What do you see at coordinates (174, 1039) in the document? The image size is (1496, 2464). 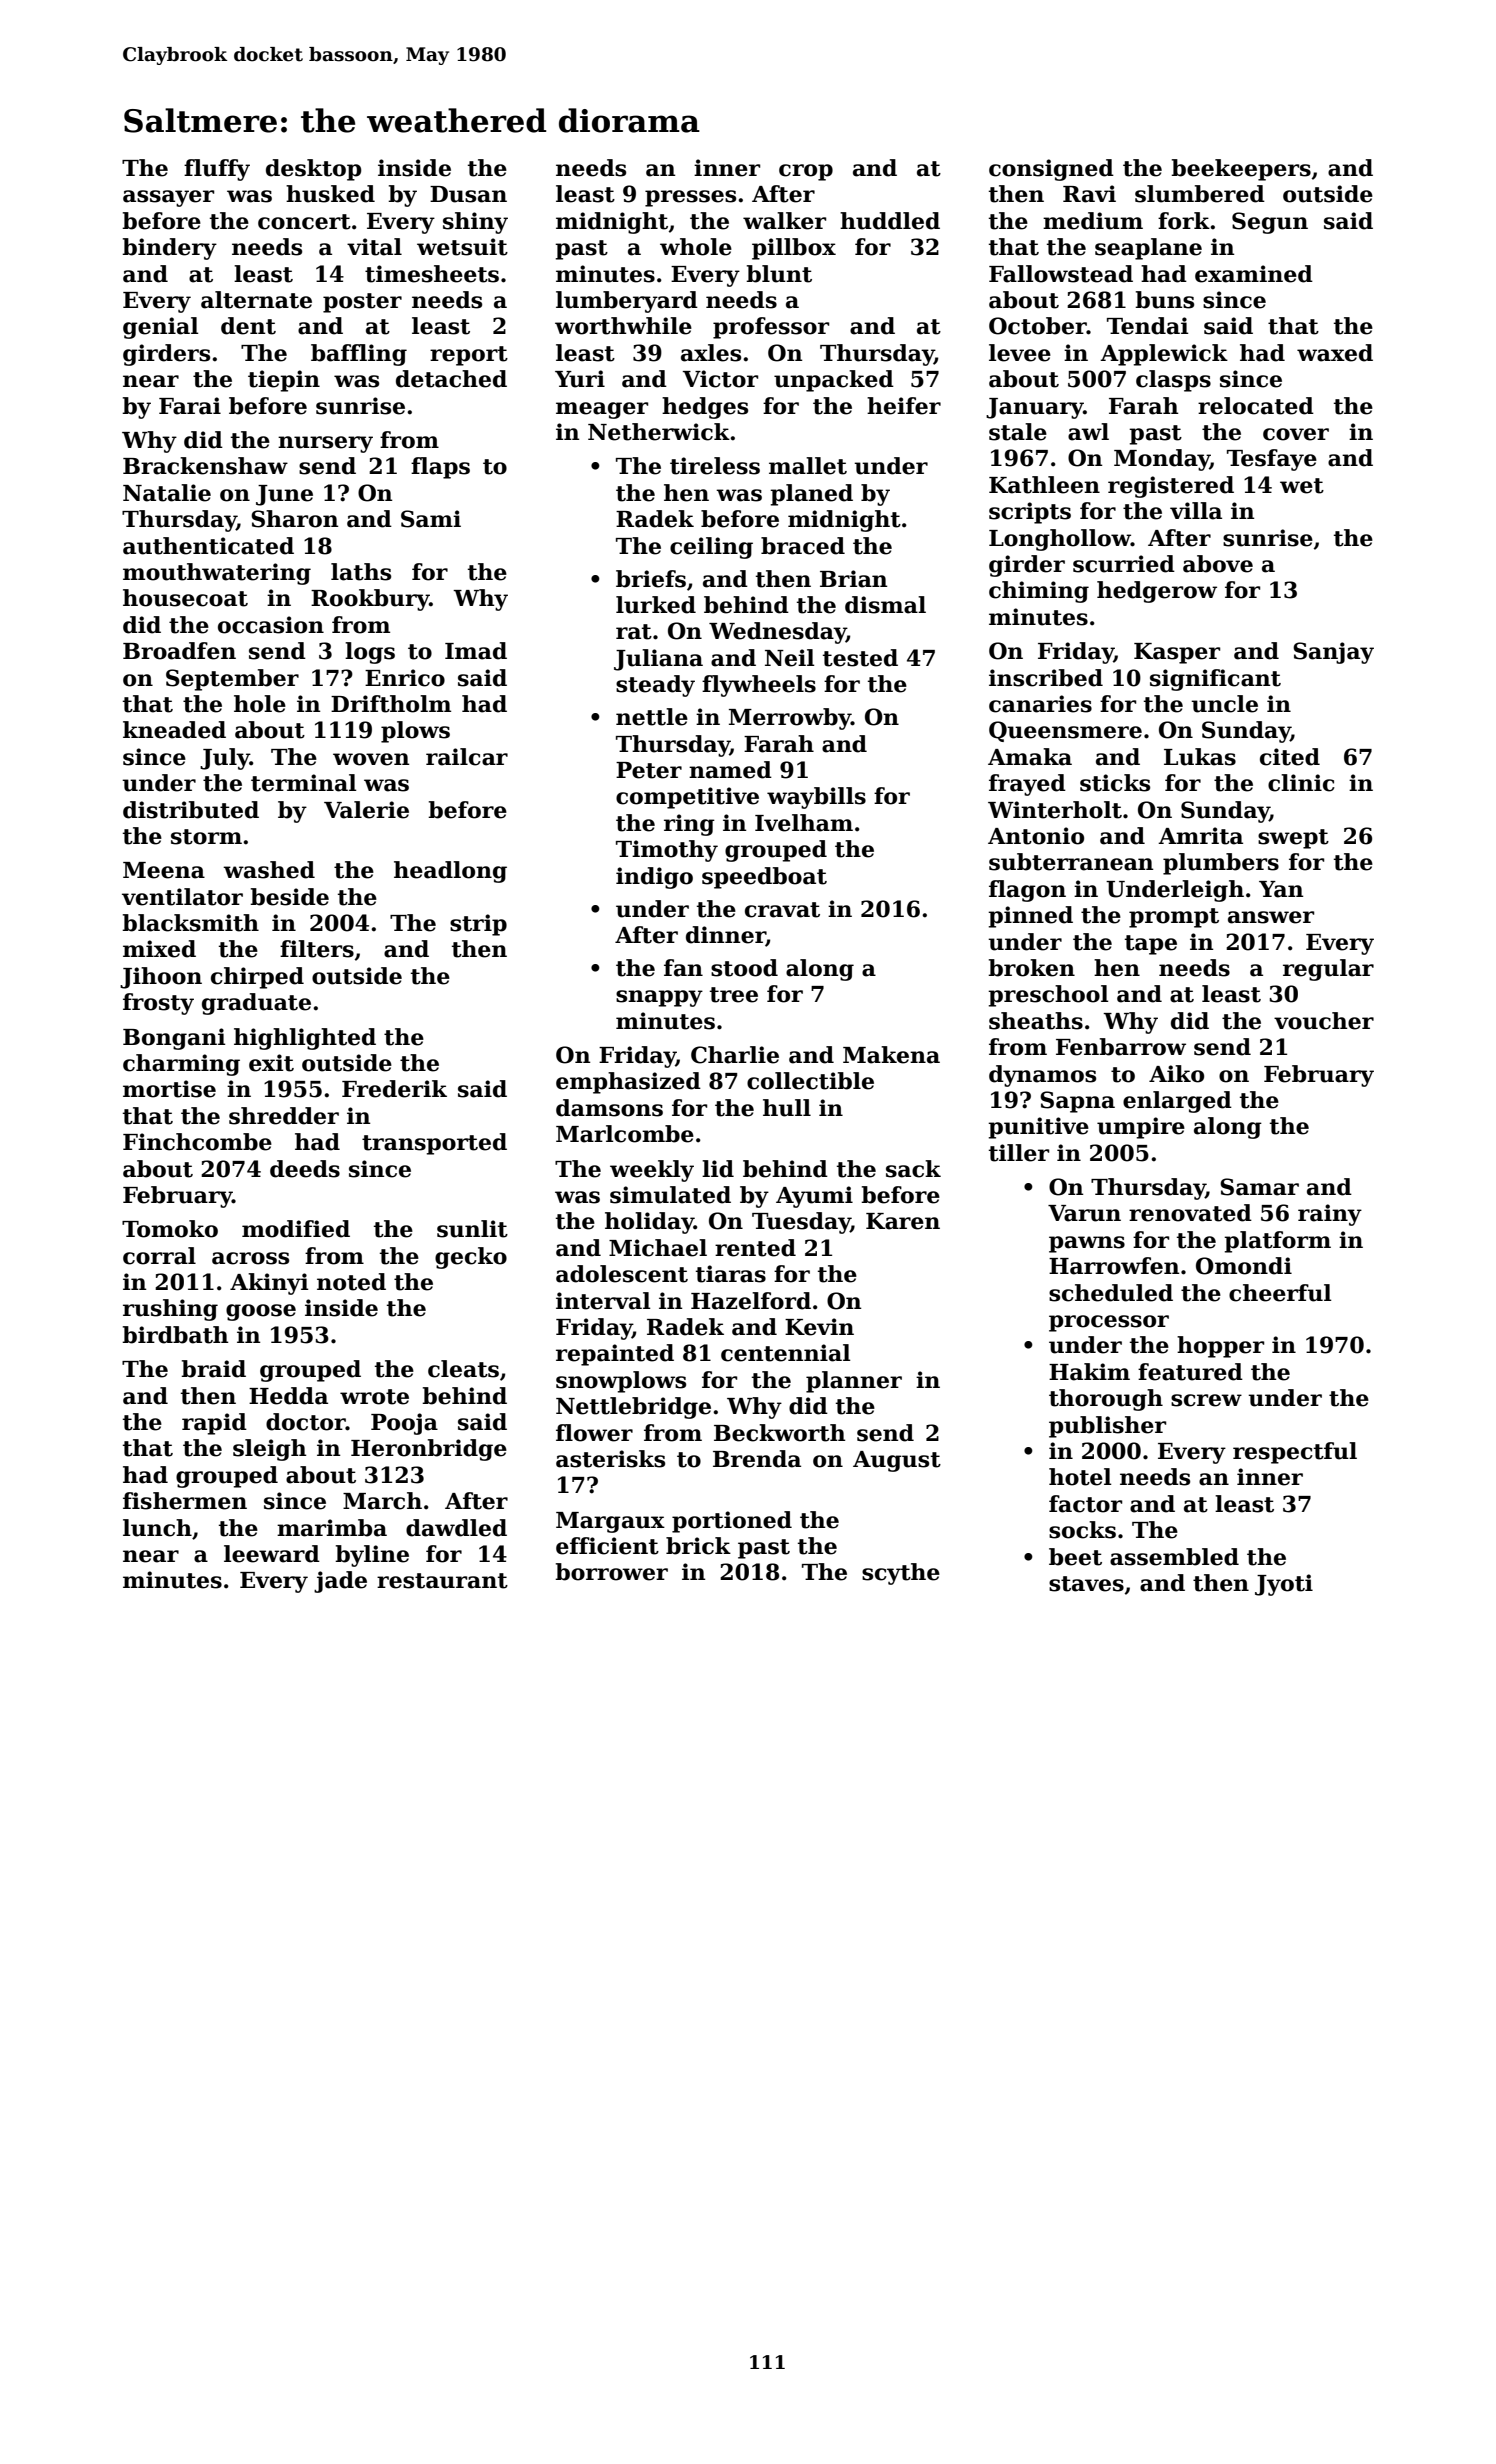 I see `Bongani` at bounding box center [174, 1039].
